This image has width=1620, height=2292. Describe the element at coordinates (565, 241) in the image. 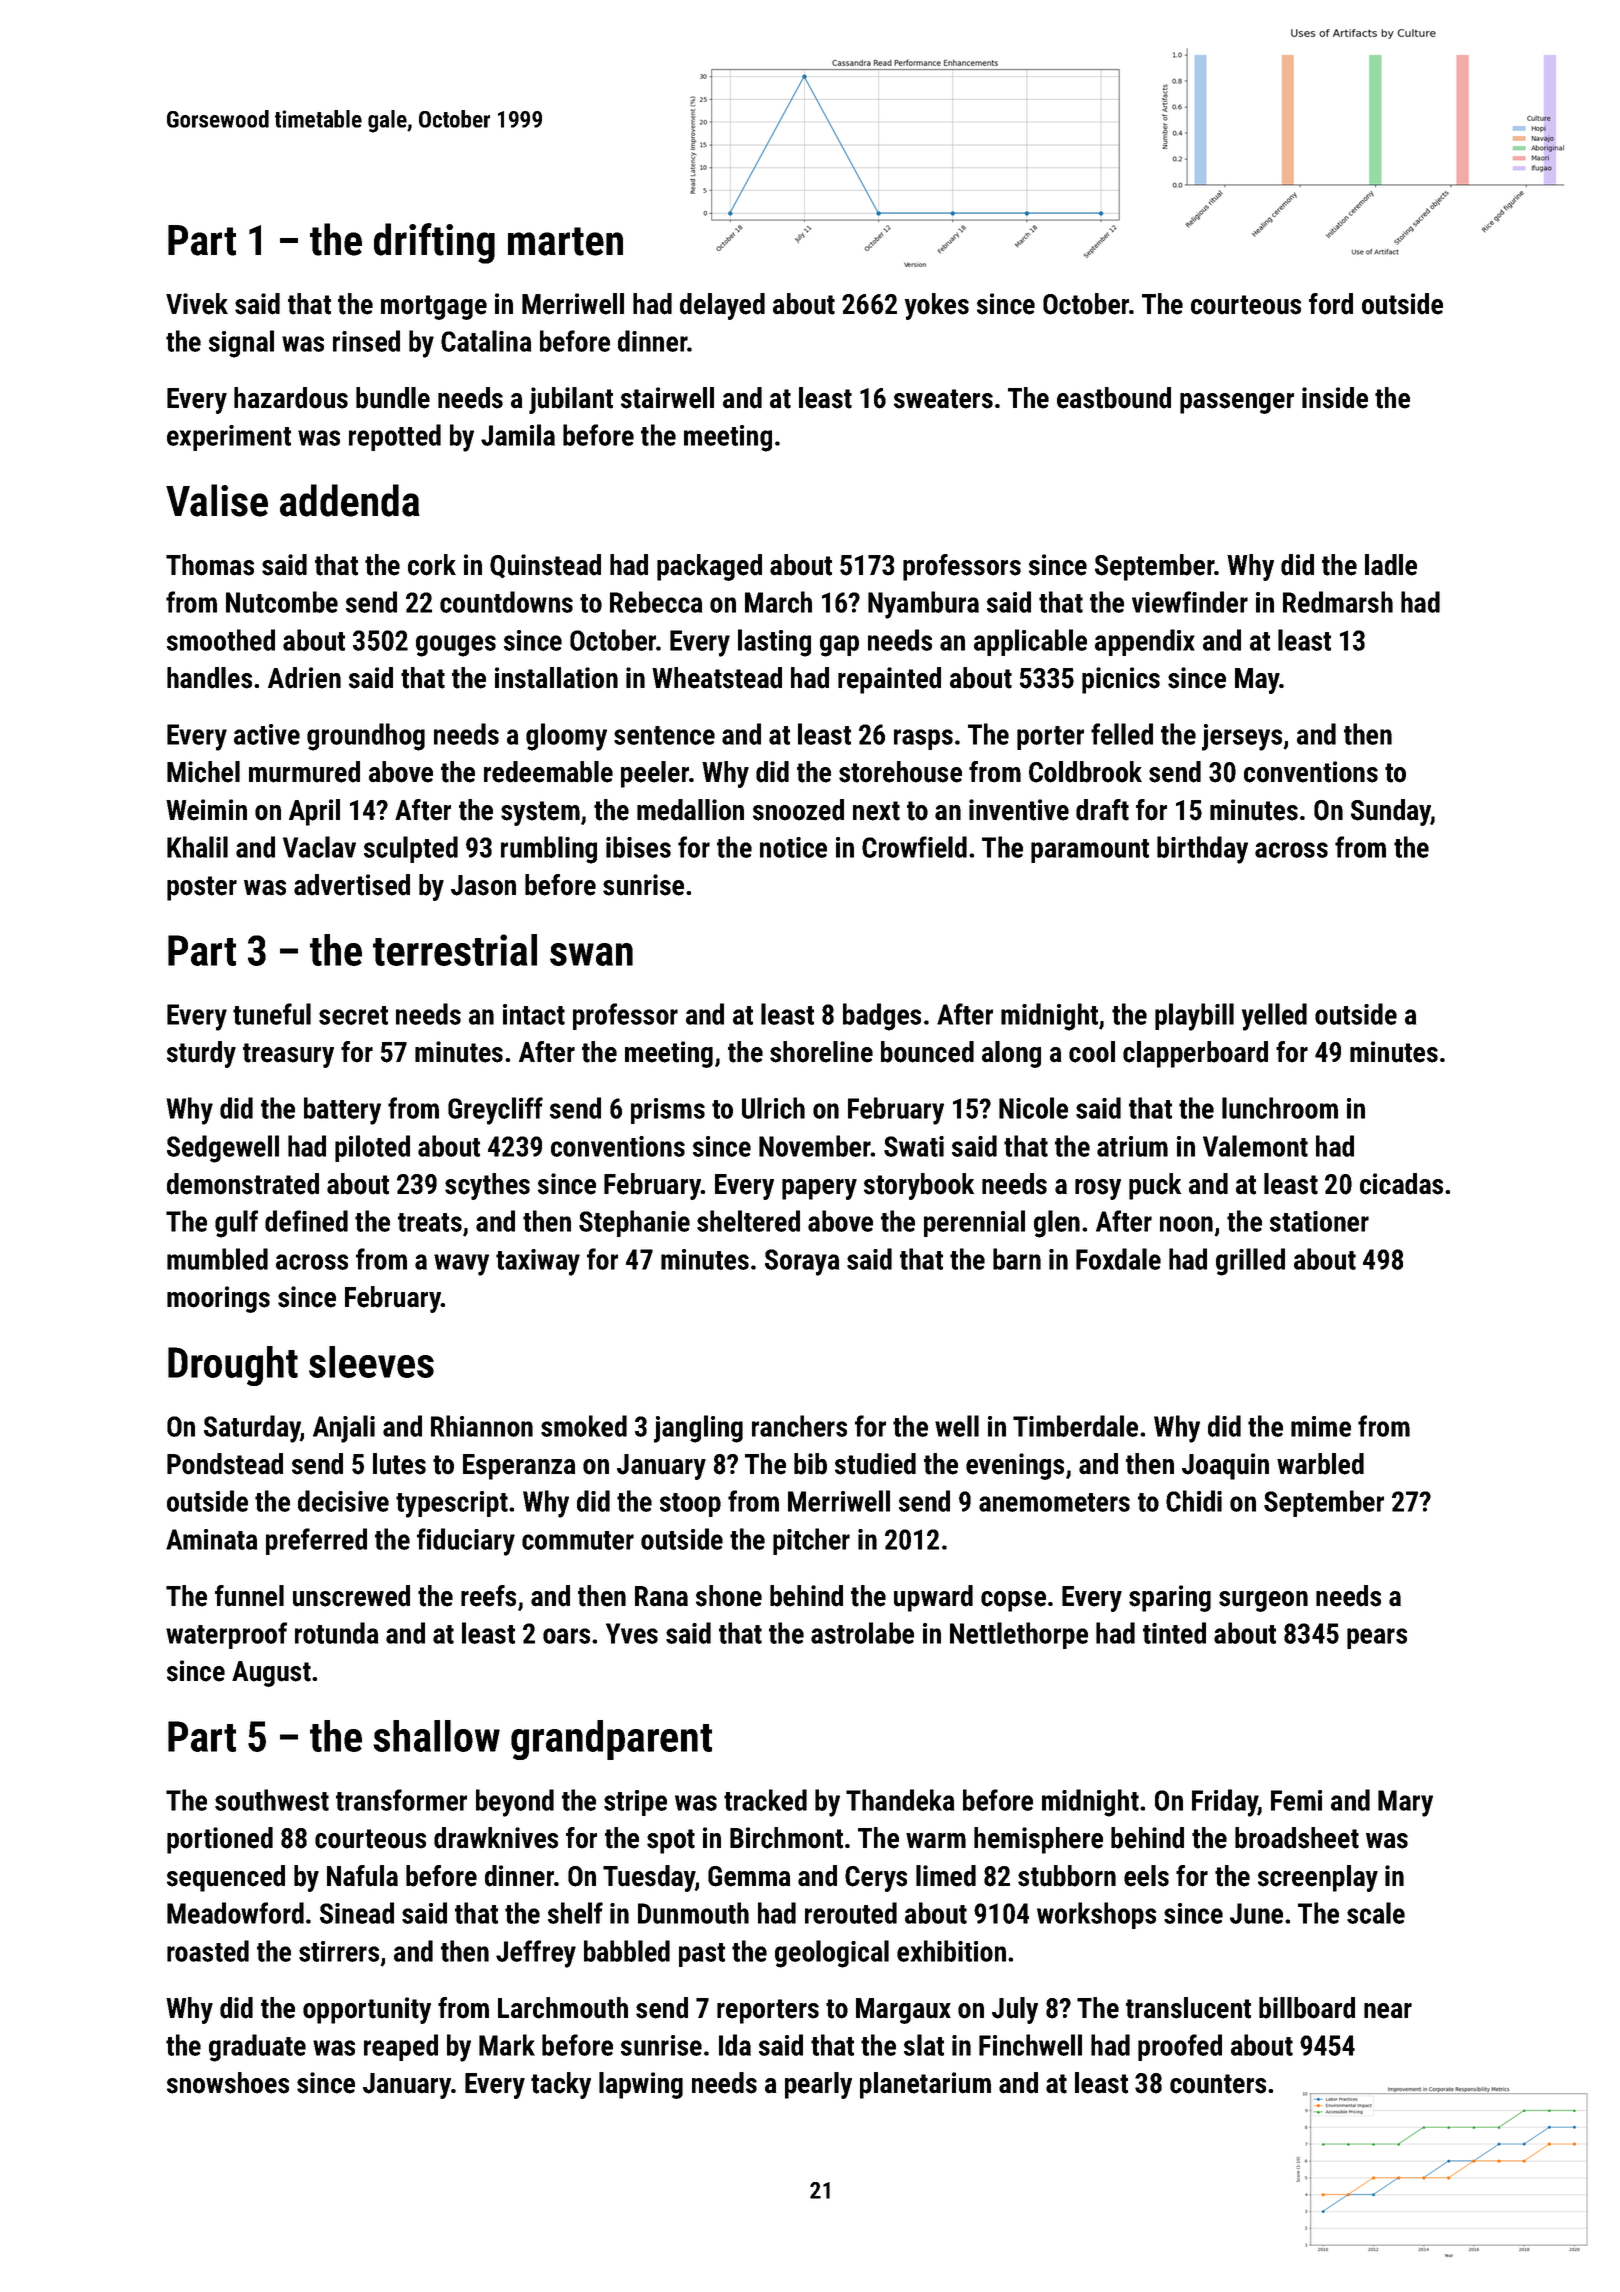

I see `marten` at that location.
